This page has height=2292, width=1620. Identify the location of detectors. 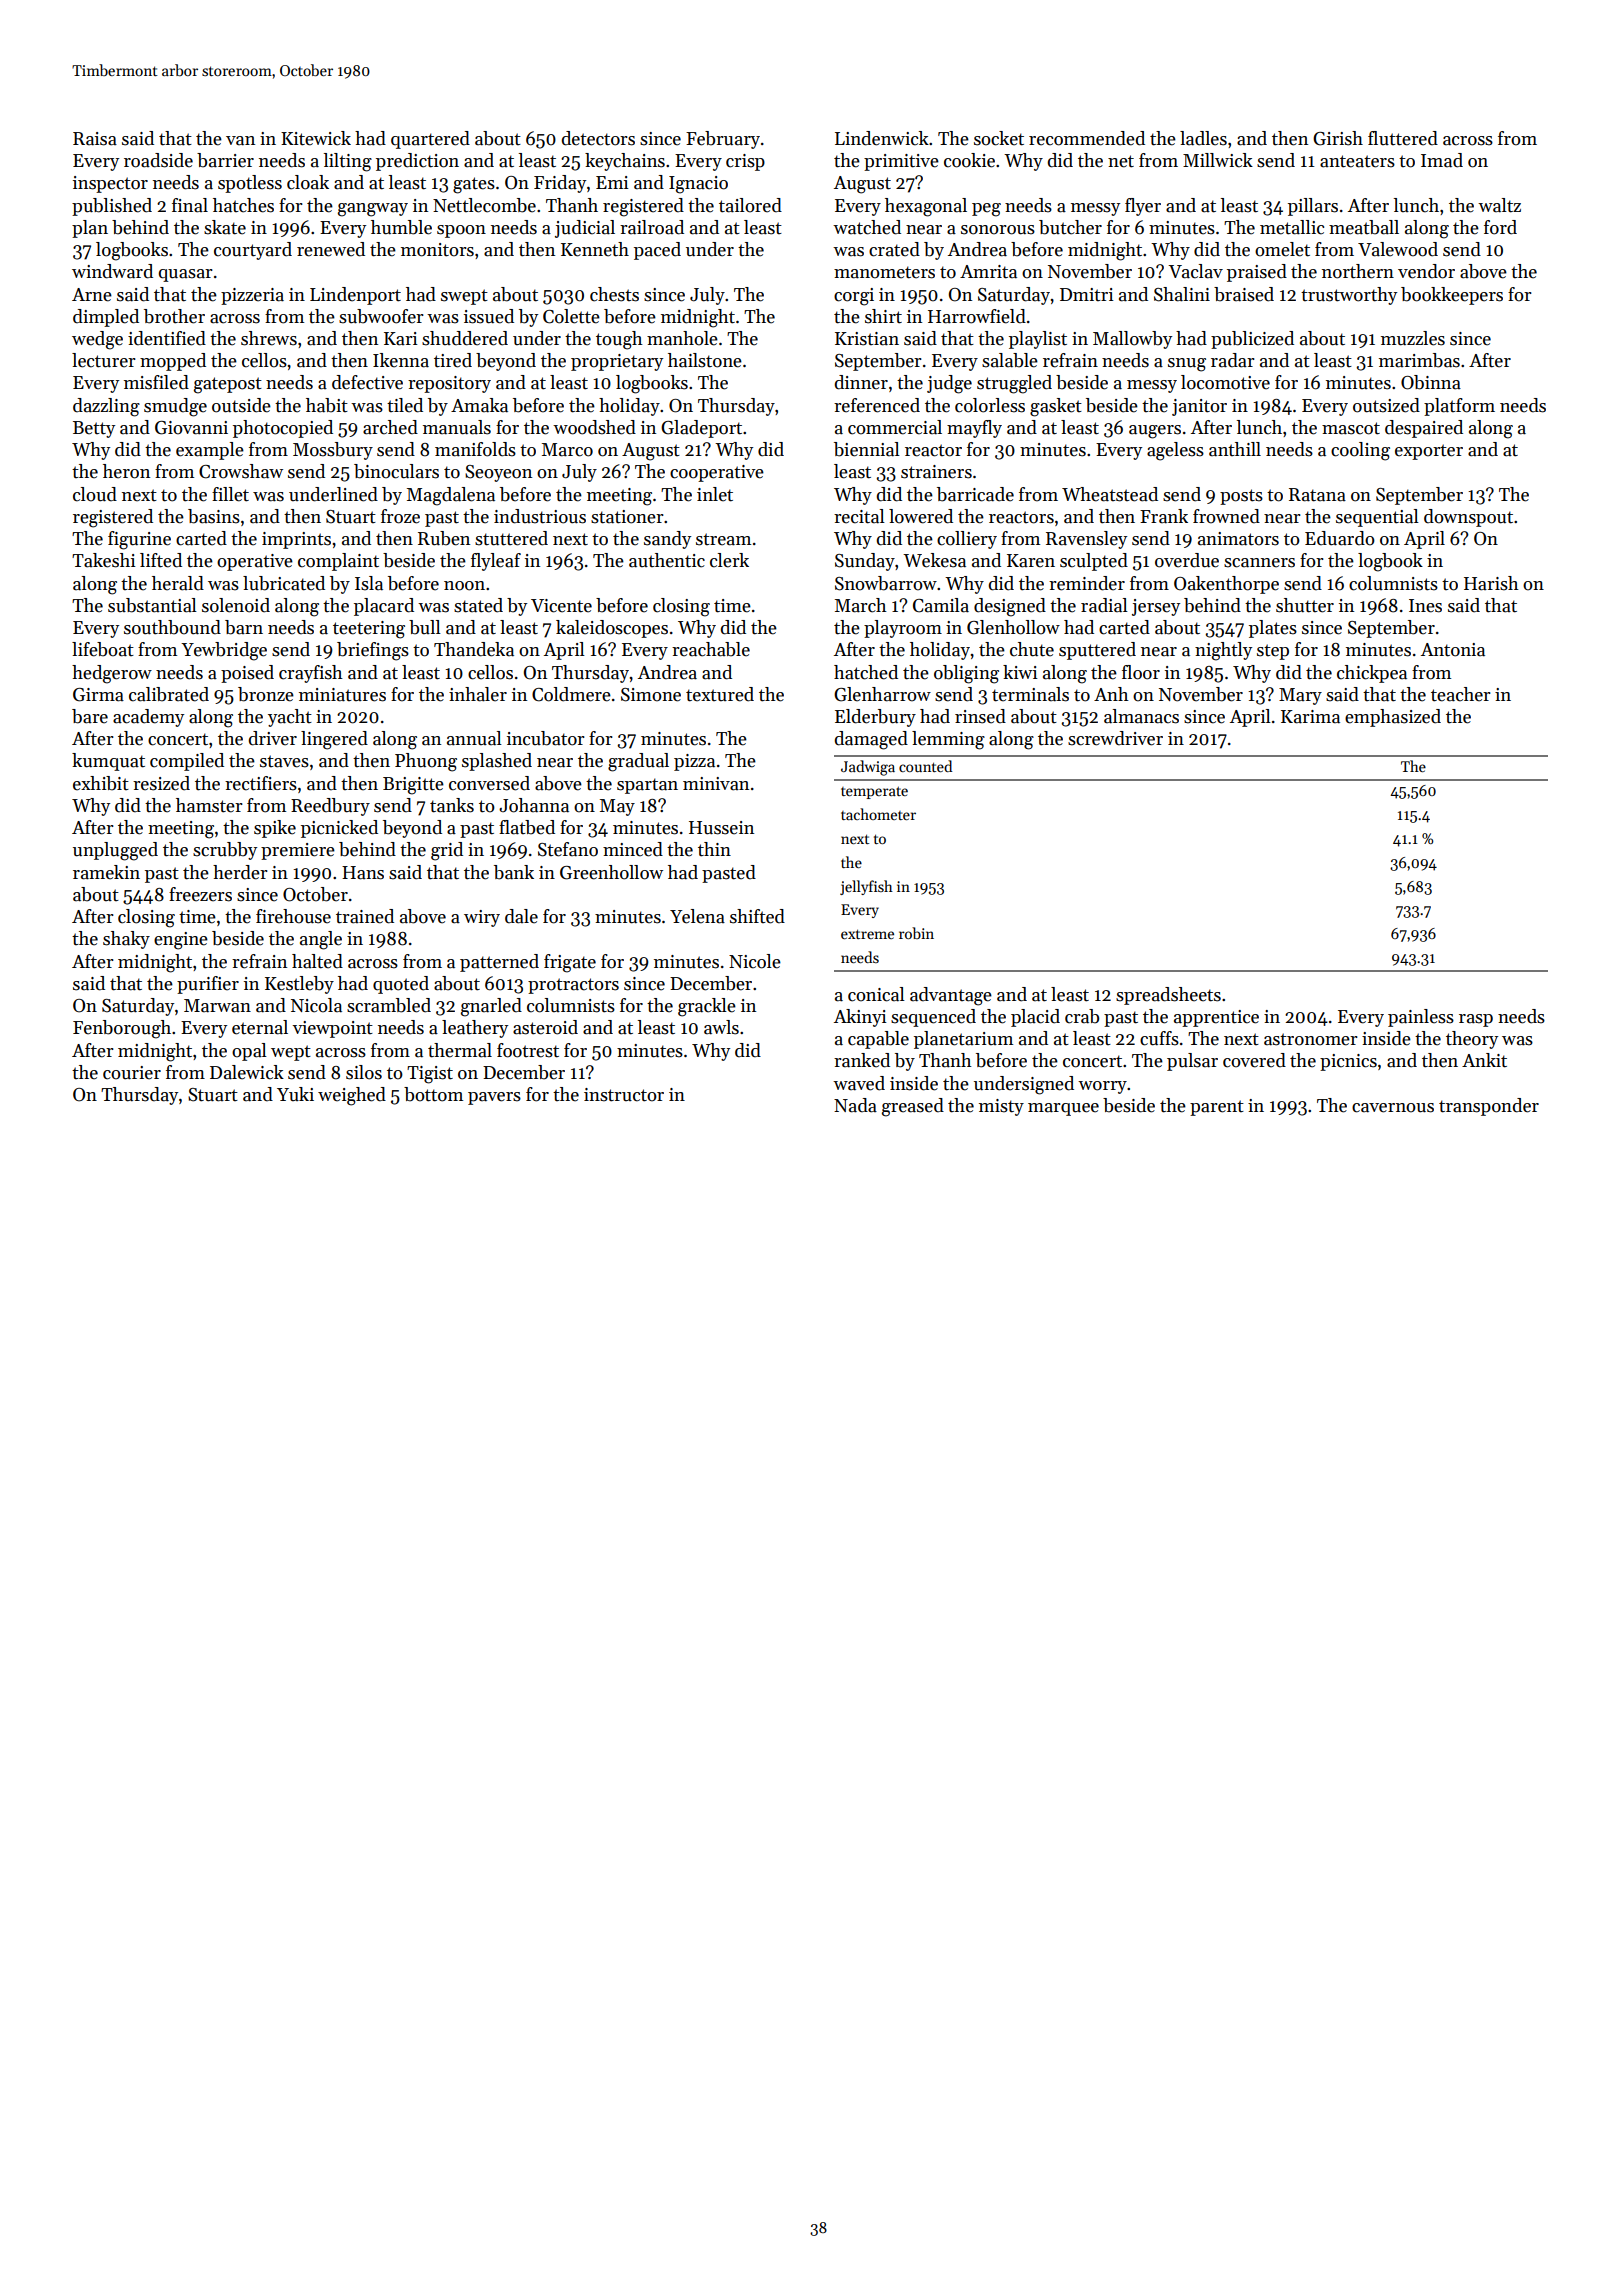
(598, 138).
